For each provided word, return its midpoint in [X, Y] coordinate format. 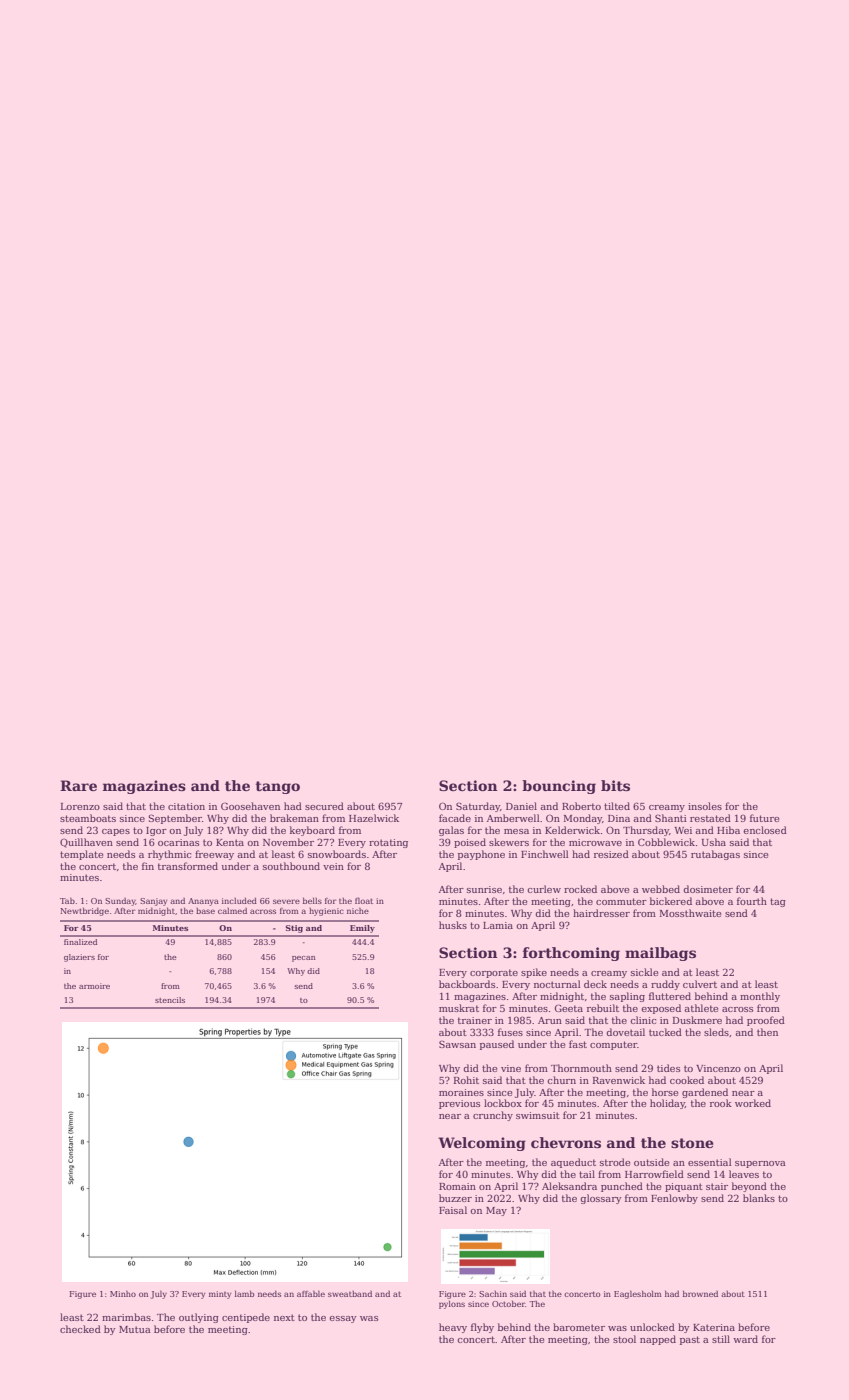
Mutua [135, 1329]
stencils [170, 1000]
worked [753, 1103]
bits [615, 785]
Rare [78, 785]
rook [721, 1103]
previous [459, 1104]
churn [561, 1080]
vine [511, 1068]
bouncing [559, 787]
